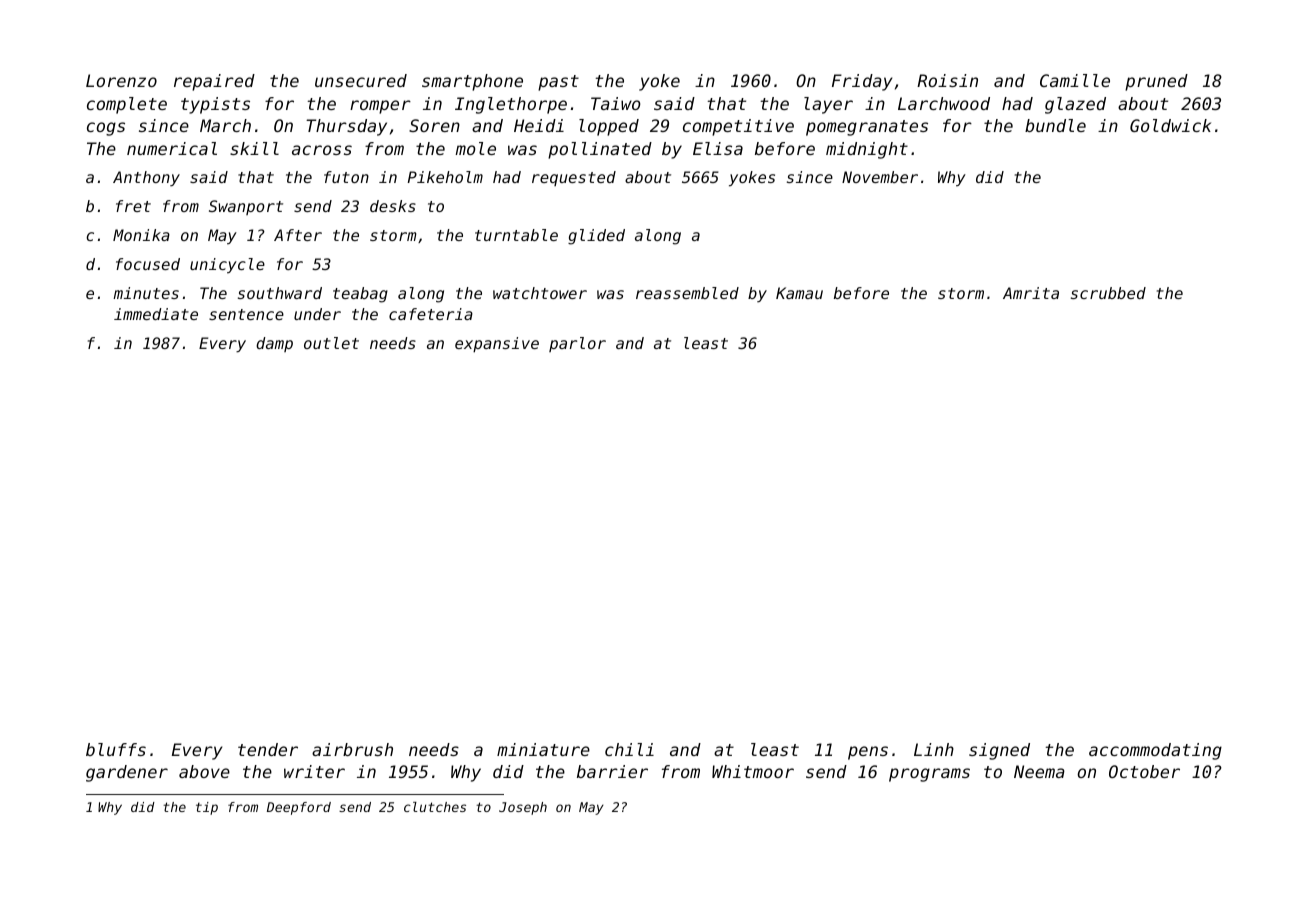 This page has height=924, width=1308. Describe the element at coordinates (577, 344) in the page. I see `parlor` at that location.
